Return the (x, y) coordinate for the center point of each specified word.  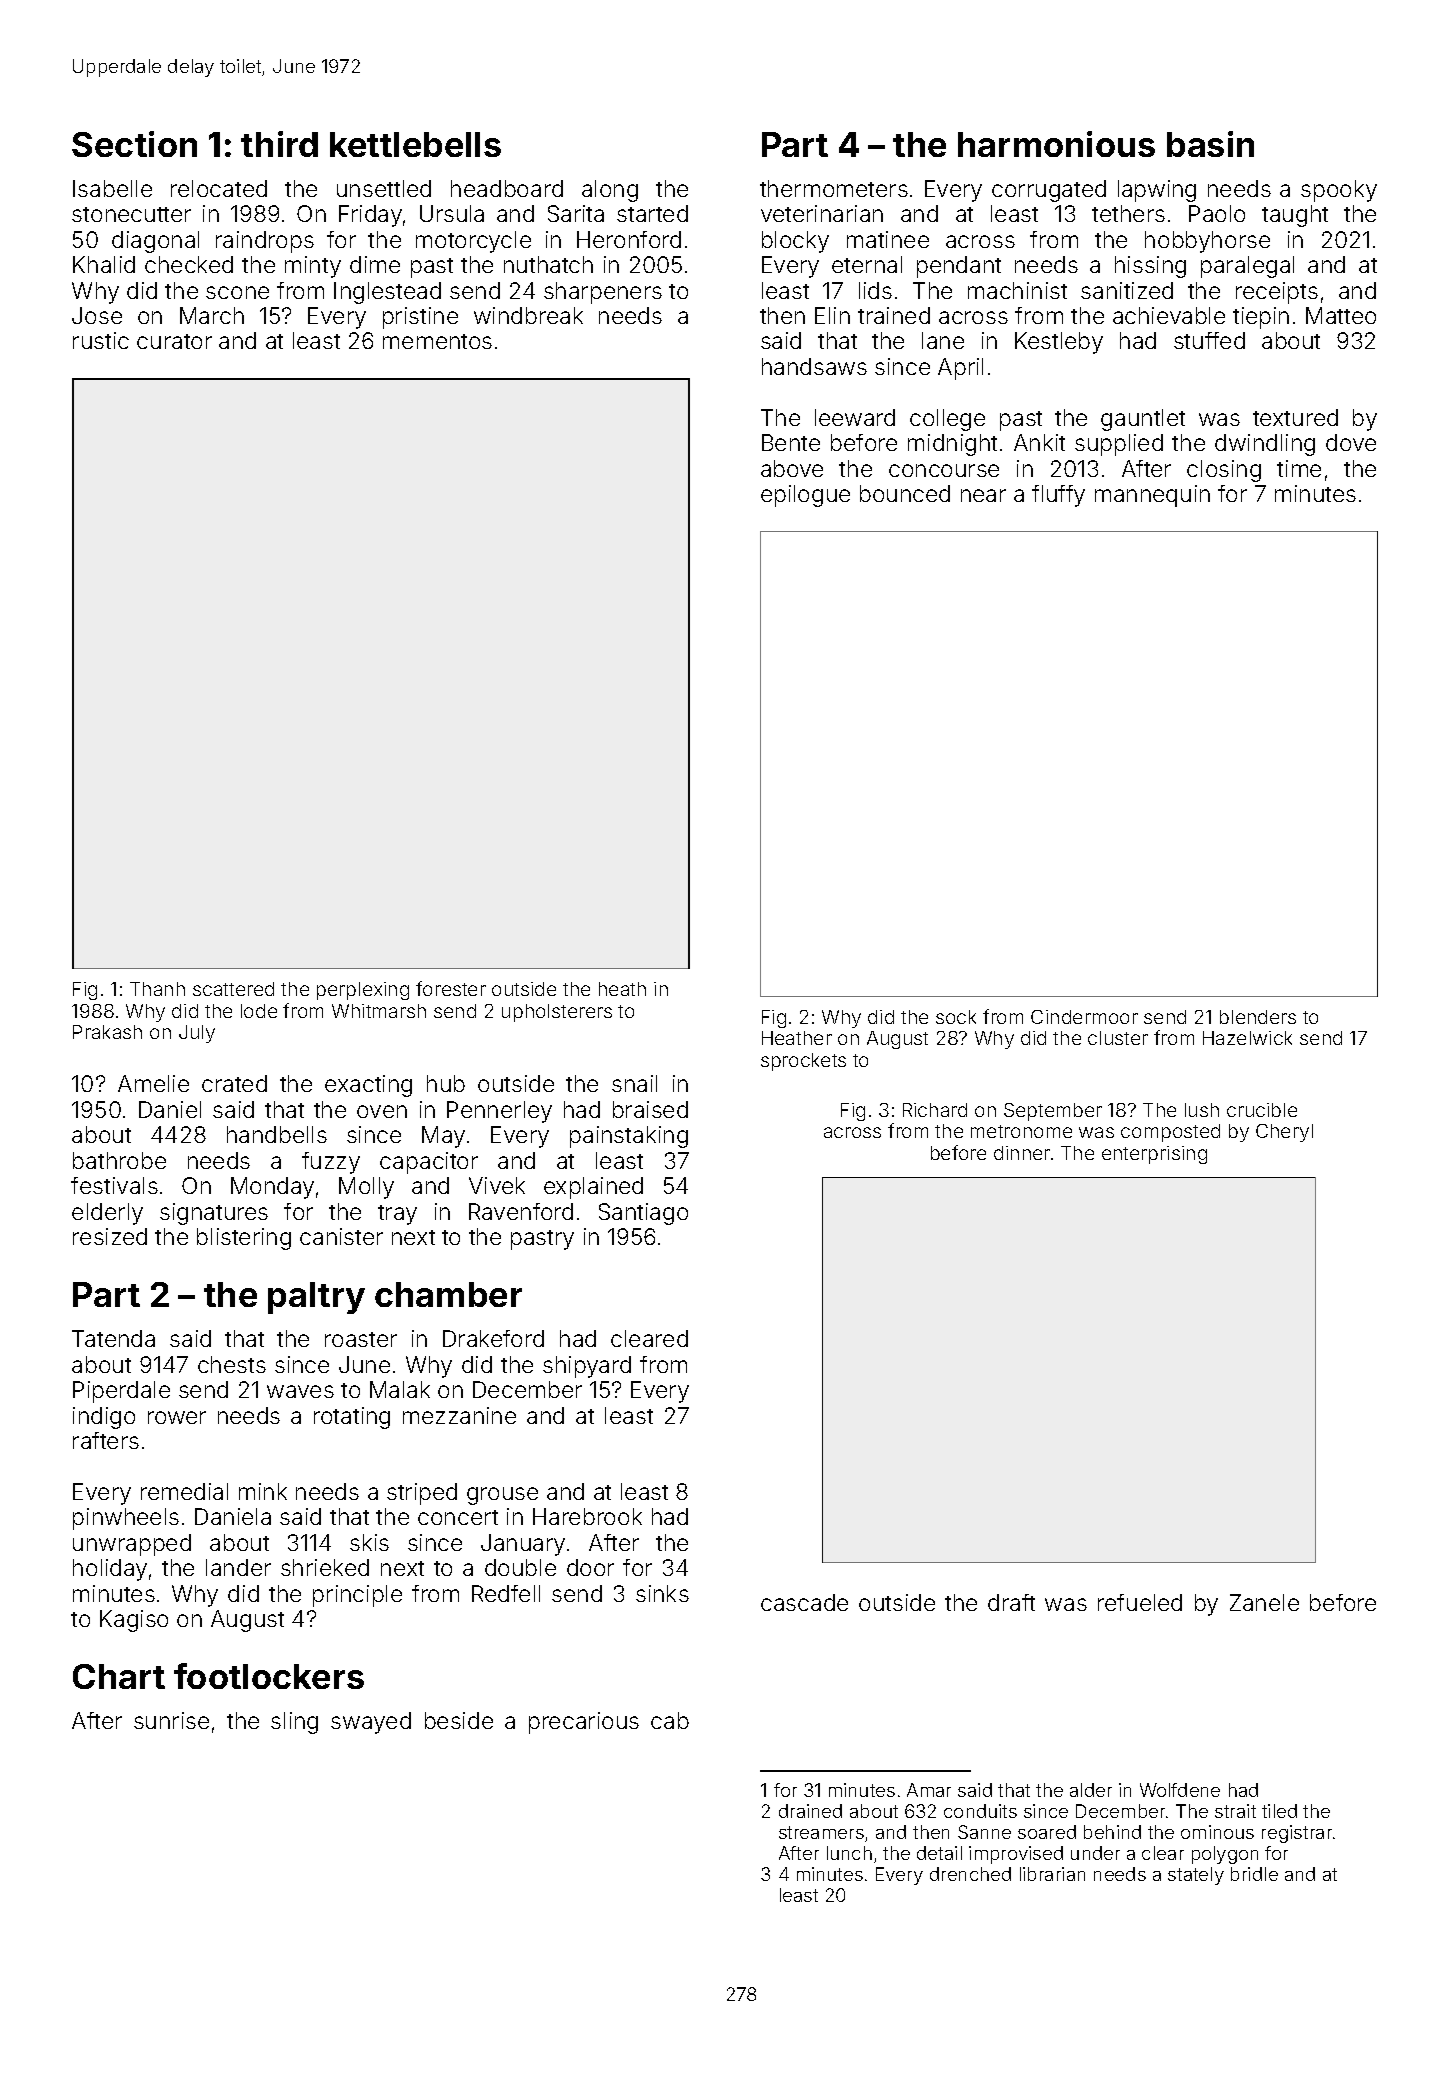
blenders (1258, 1017)
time (1299, 468)
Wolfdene (1180, 1790)
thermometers (834, 188)
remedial (184, 1491)
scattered (233, 989)
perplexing (363, 991)
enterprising (1154, 1155)
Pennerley (499, 1112)
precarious (584, 1723)
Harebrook (587, 1516)
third (279, 144)
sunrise (171, 1720)
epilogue (805, 496)
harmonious (1056, 144)
